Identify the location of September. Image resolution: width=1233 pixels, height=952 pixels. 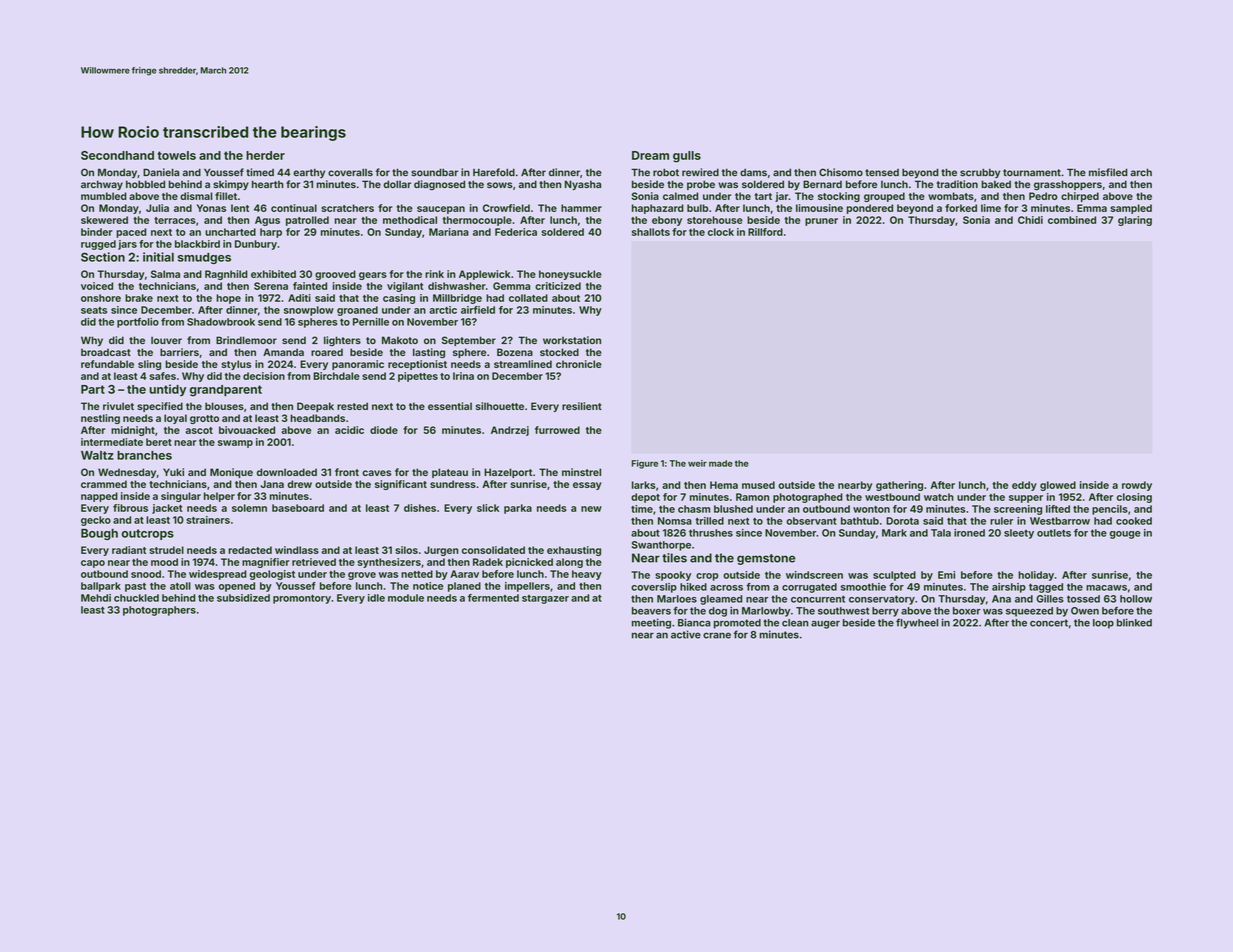
(469, 341).
